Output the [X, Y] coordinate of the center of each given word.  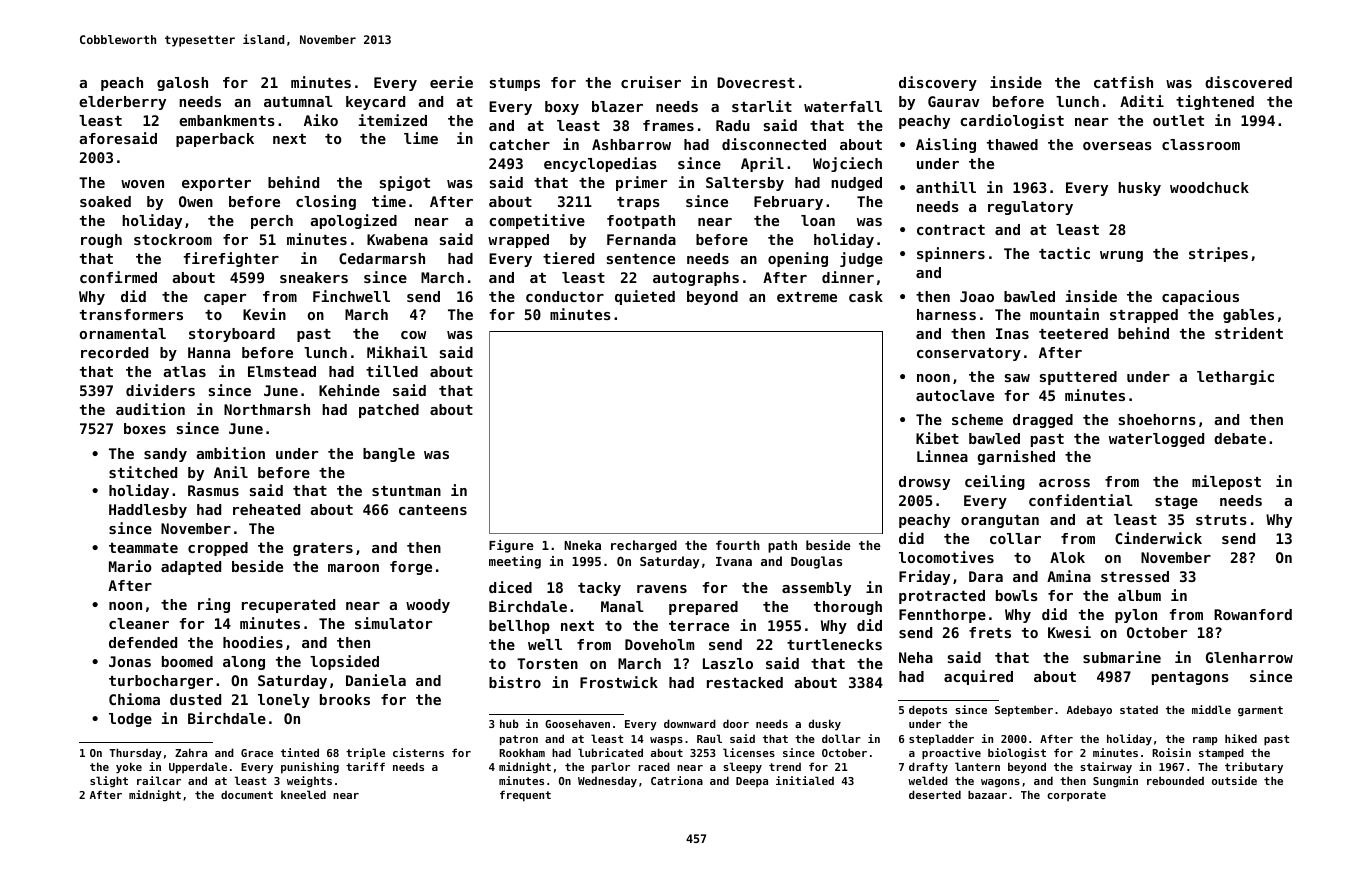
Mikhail [397, 352]
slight [109, 781]
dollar [841, 738]
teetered [1073, 333]
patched [389, 411]
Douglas [816, 562]
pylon [1136, 616]
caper [225, 299]
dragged [1043, 421]
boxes [145, 428]
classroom [1201, 144]
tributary [1254, 768]
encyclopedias [600, 164]
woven [142, 184]
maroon [353, 568]
